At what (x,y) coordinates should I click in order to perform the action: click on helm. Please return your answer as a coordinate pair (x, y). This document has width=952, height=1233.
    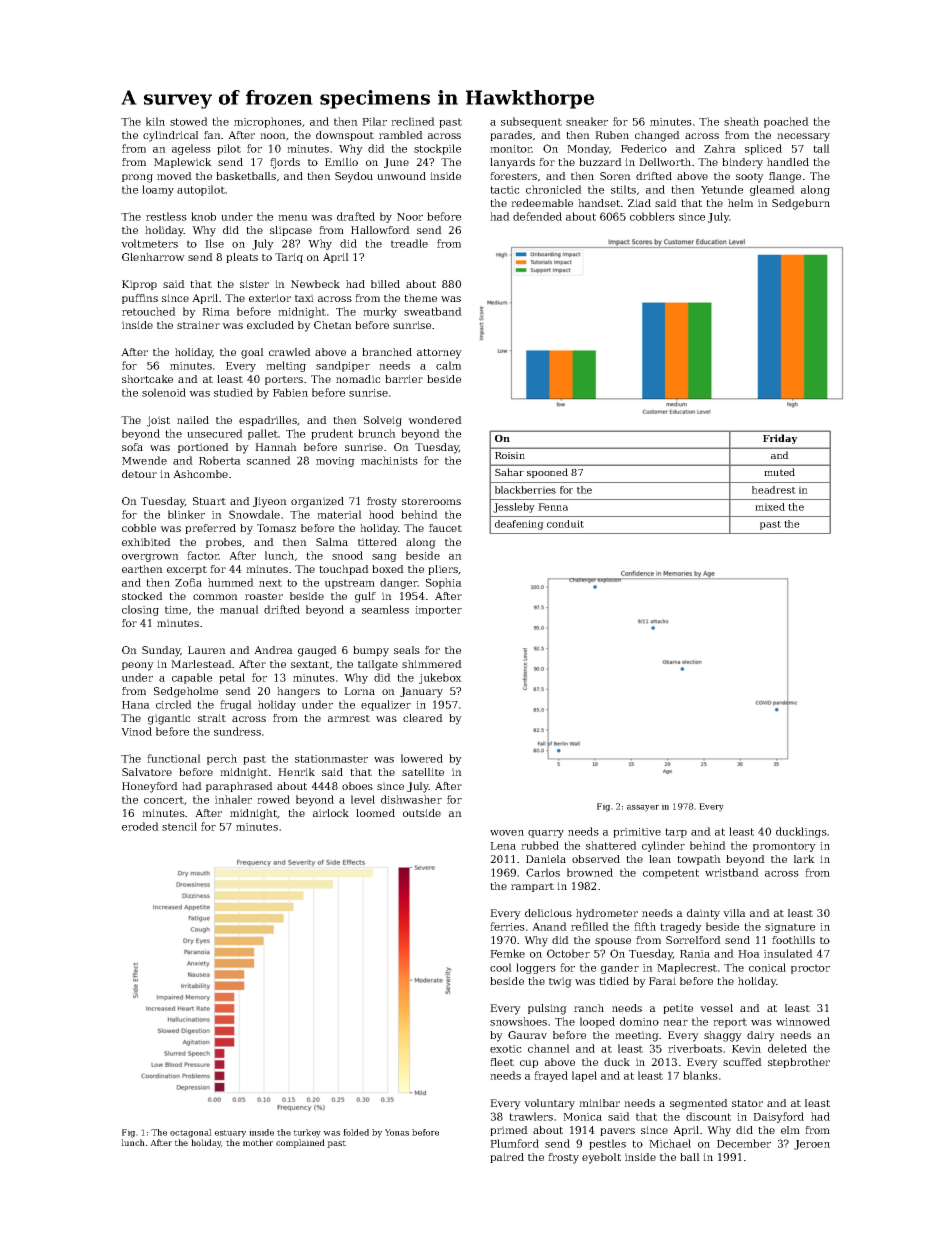
    Looking at the image, I should click on (740, 203).
